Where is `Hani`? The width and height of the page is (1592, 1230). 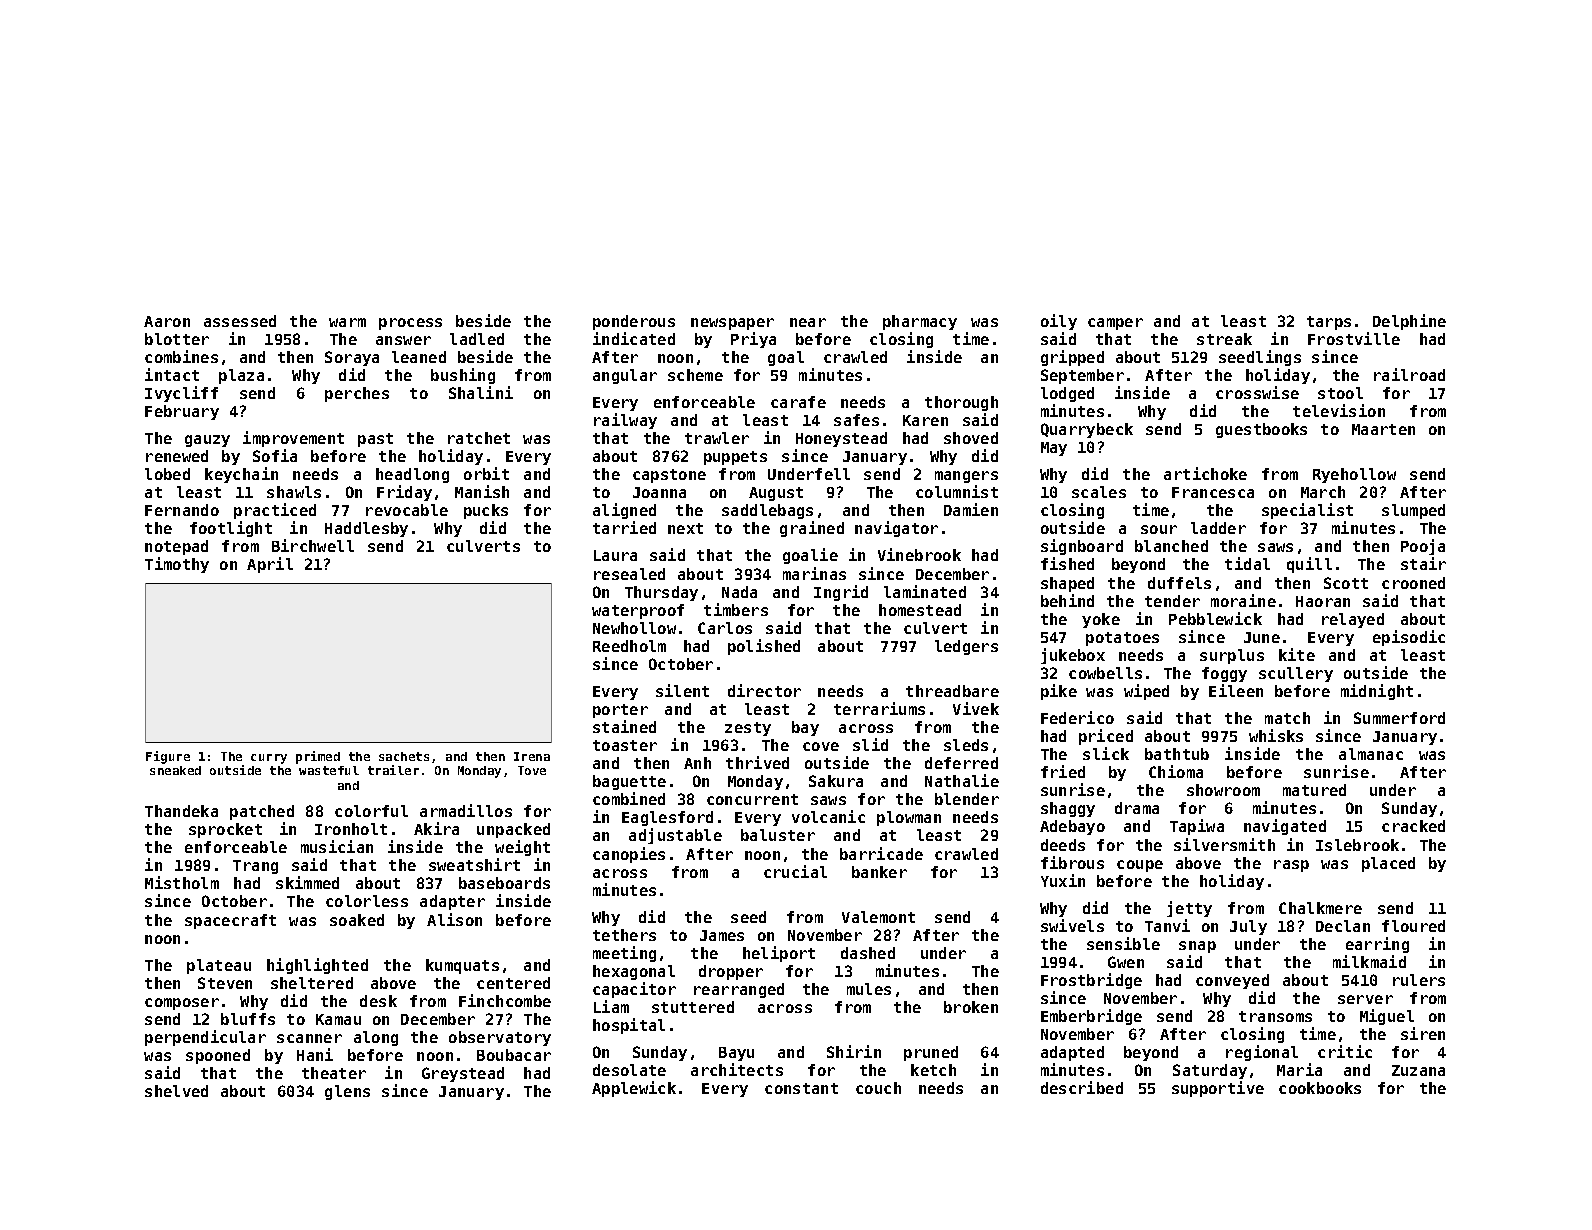 Hani is located at coordinates (315, 1054).
